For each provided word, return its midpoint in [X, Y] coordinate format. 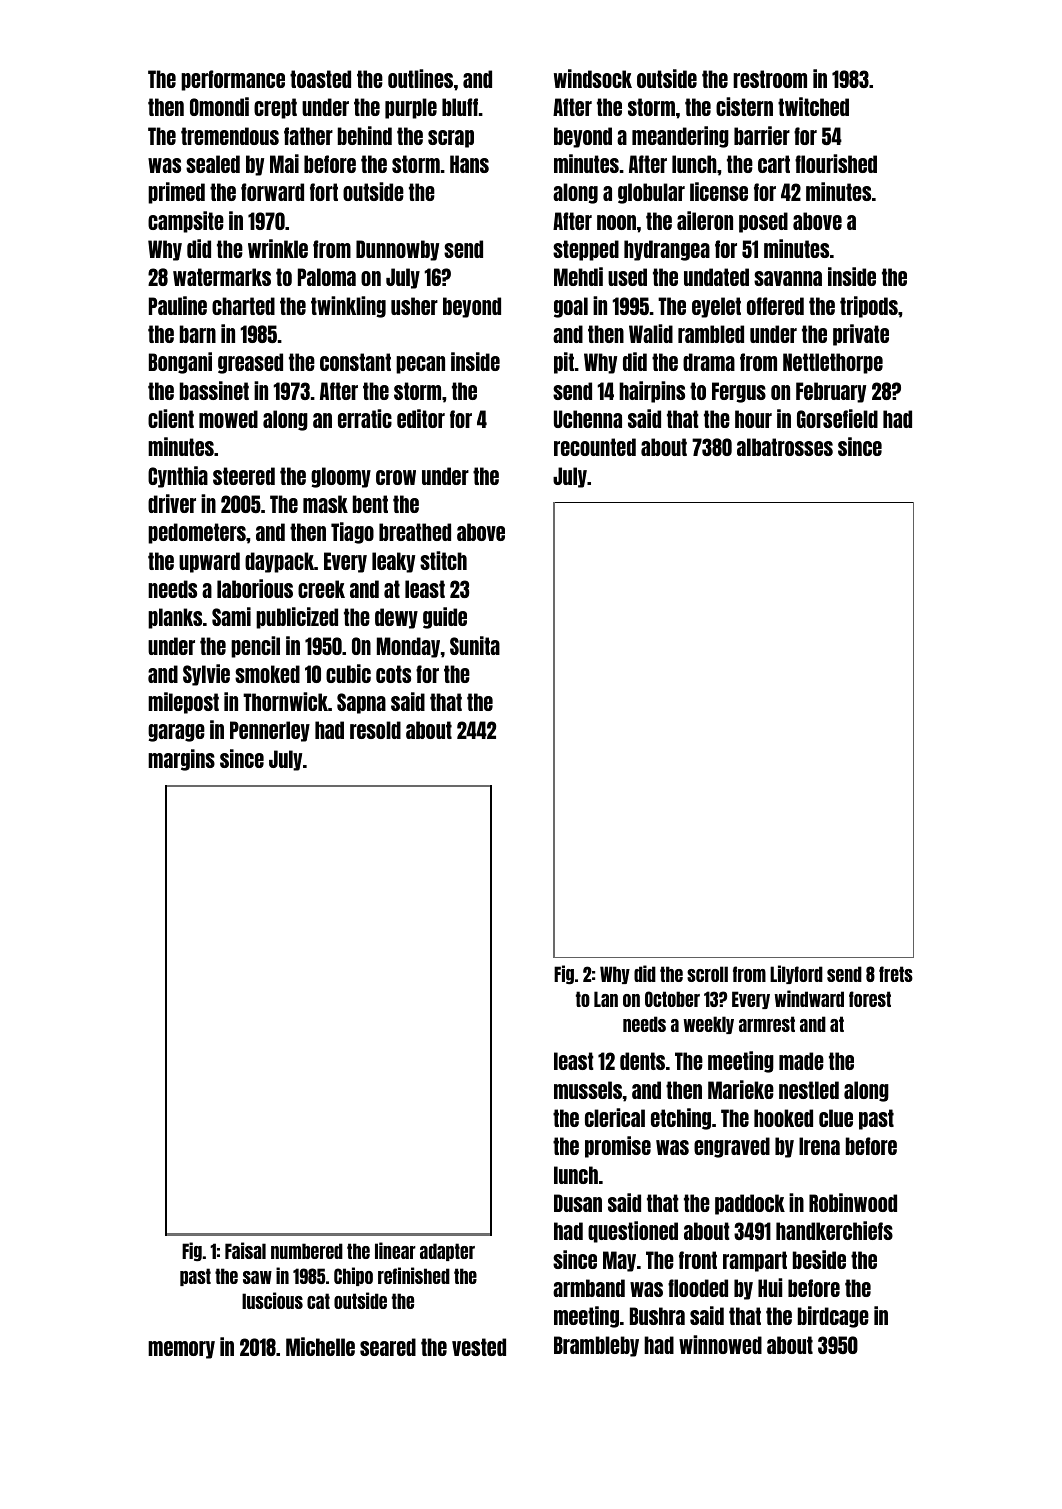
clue [836, 1118]
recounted [595, 447]
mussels [588, 1090]
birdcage [833, 1317]
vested [479, 1347]
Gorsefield [837, 418]
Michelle [320, 1346]
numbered [307, 1251]
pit [564, 363]
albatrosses [785, 447]
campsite [186, 222]
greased [250, 363]
